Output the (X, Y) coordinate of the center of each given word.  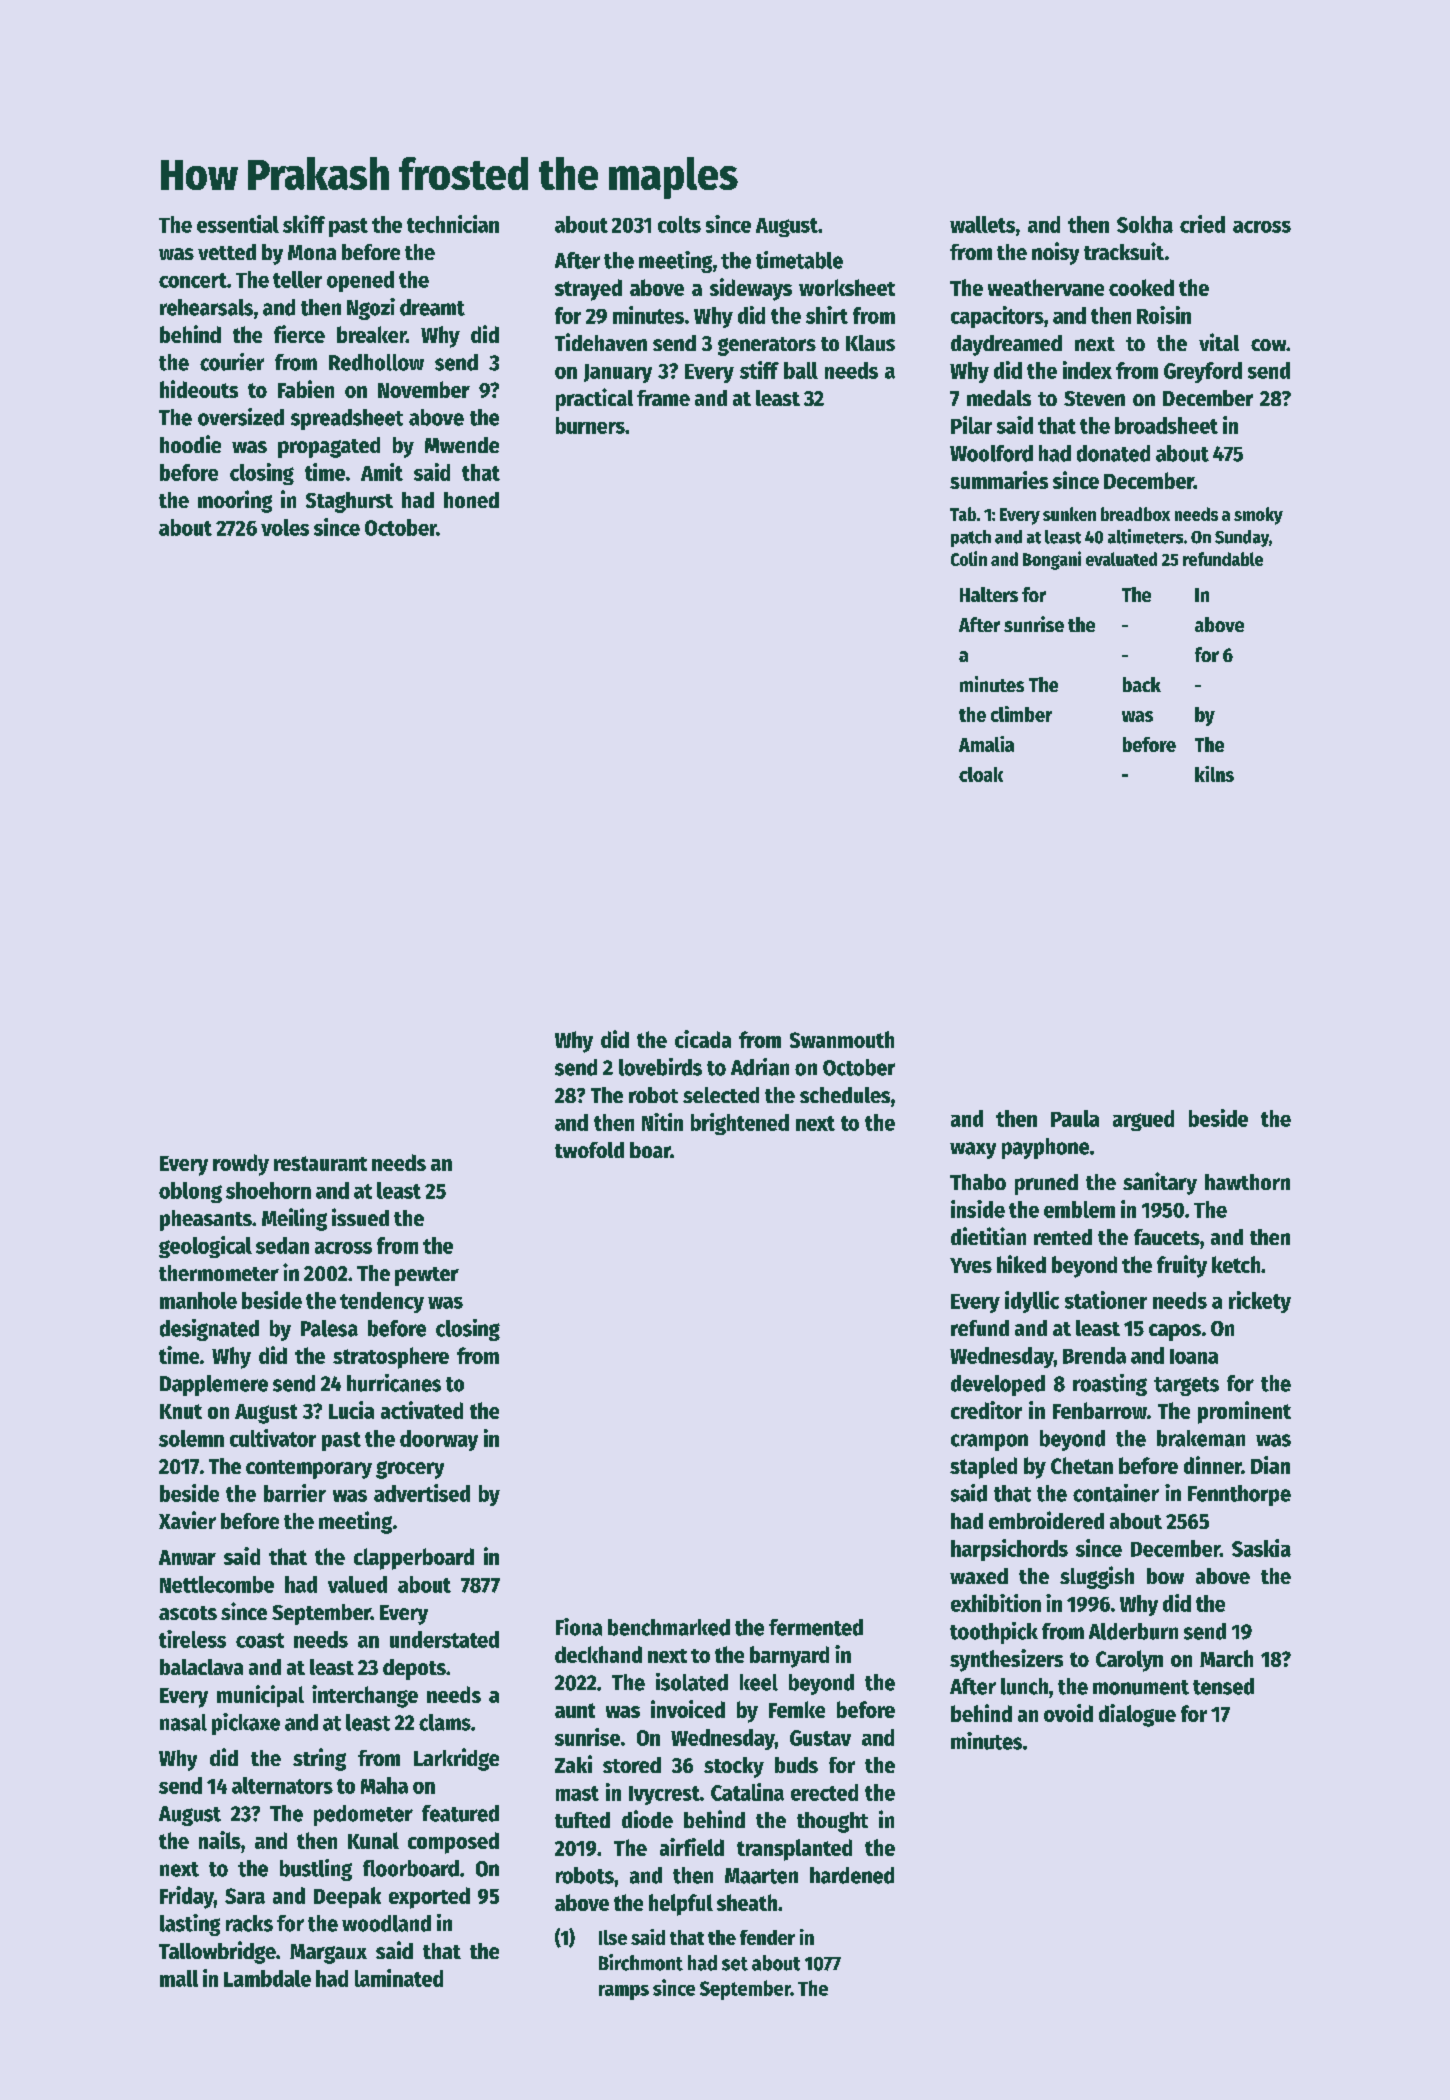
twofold (589, 1150)
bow (1165, 1576)
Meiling (294, 1219)
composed (453, 1843)
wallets (982, 224)
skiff (304, 224)
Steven (1094, 398)
